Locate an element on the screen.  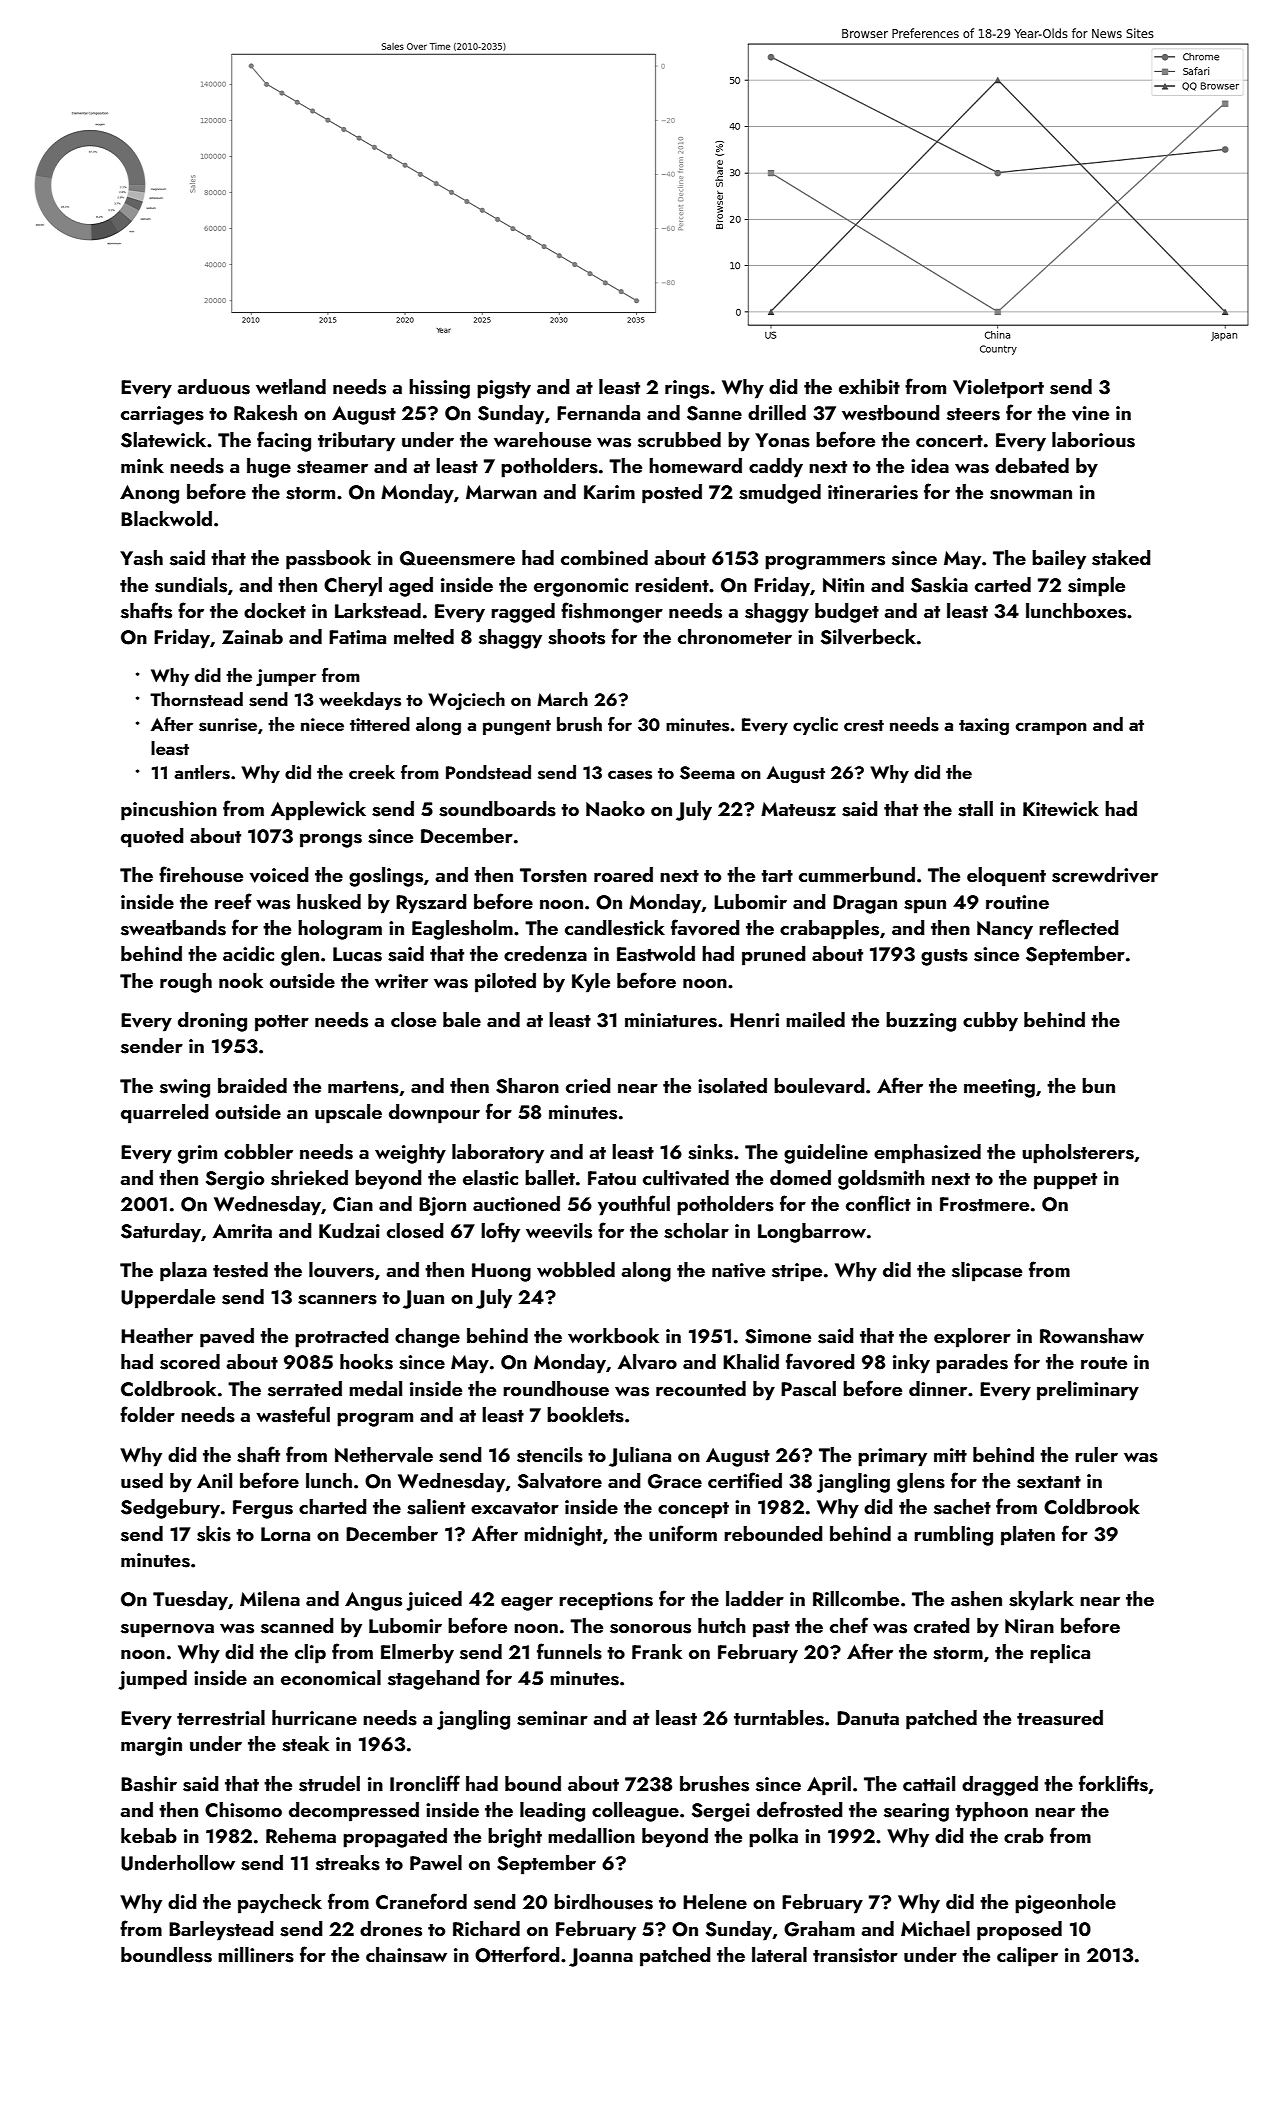
treasured is located at coordinates (1060, 1718).
